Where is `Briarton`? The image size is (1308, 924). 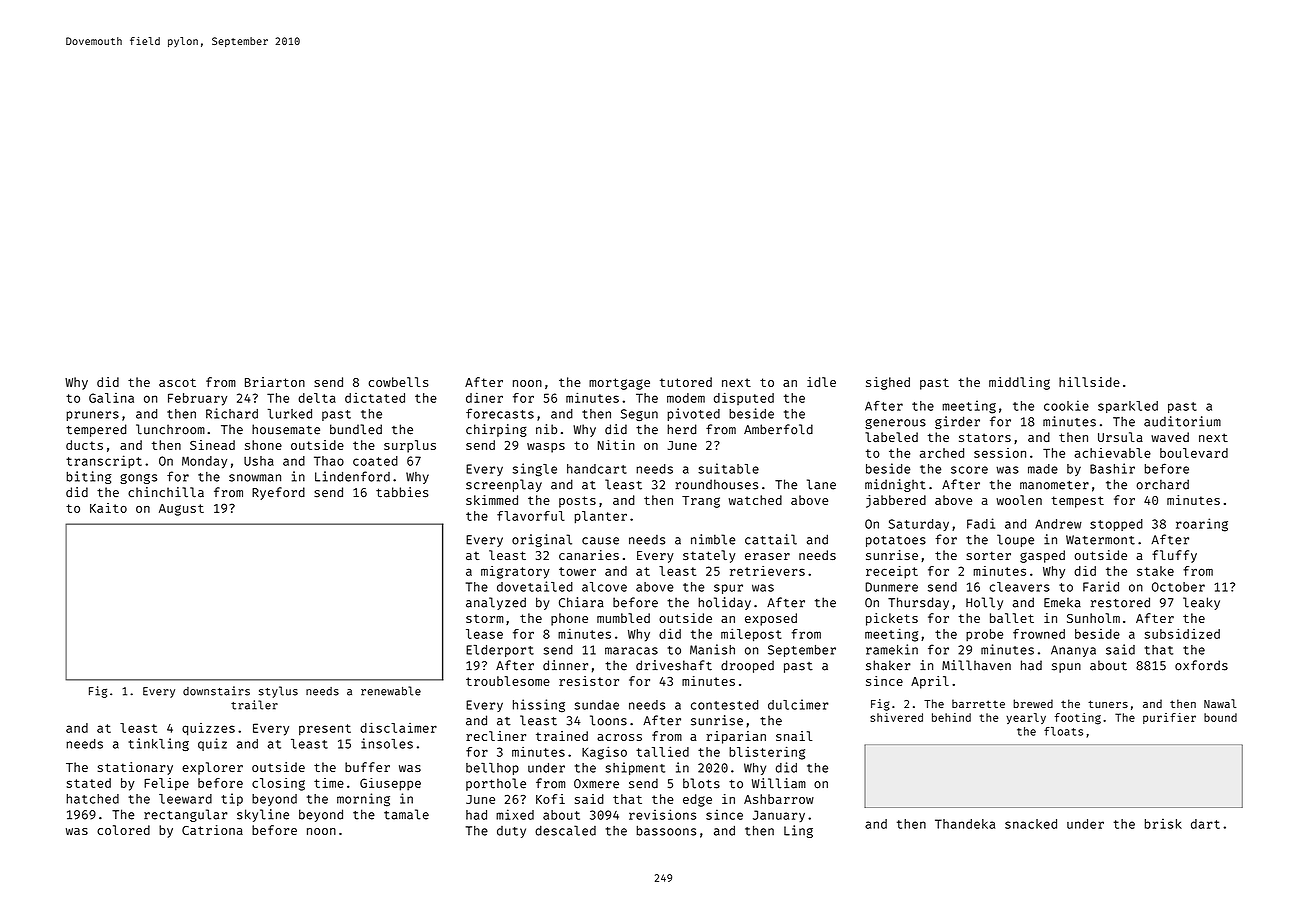 Briarton is located at coordinates (275, 382).
